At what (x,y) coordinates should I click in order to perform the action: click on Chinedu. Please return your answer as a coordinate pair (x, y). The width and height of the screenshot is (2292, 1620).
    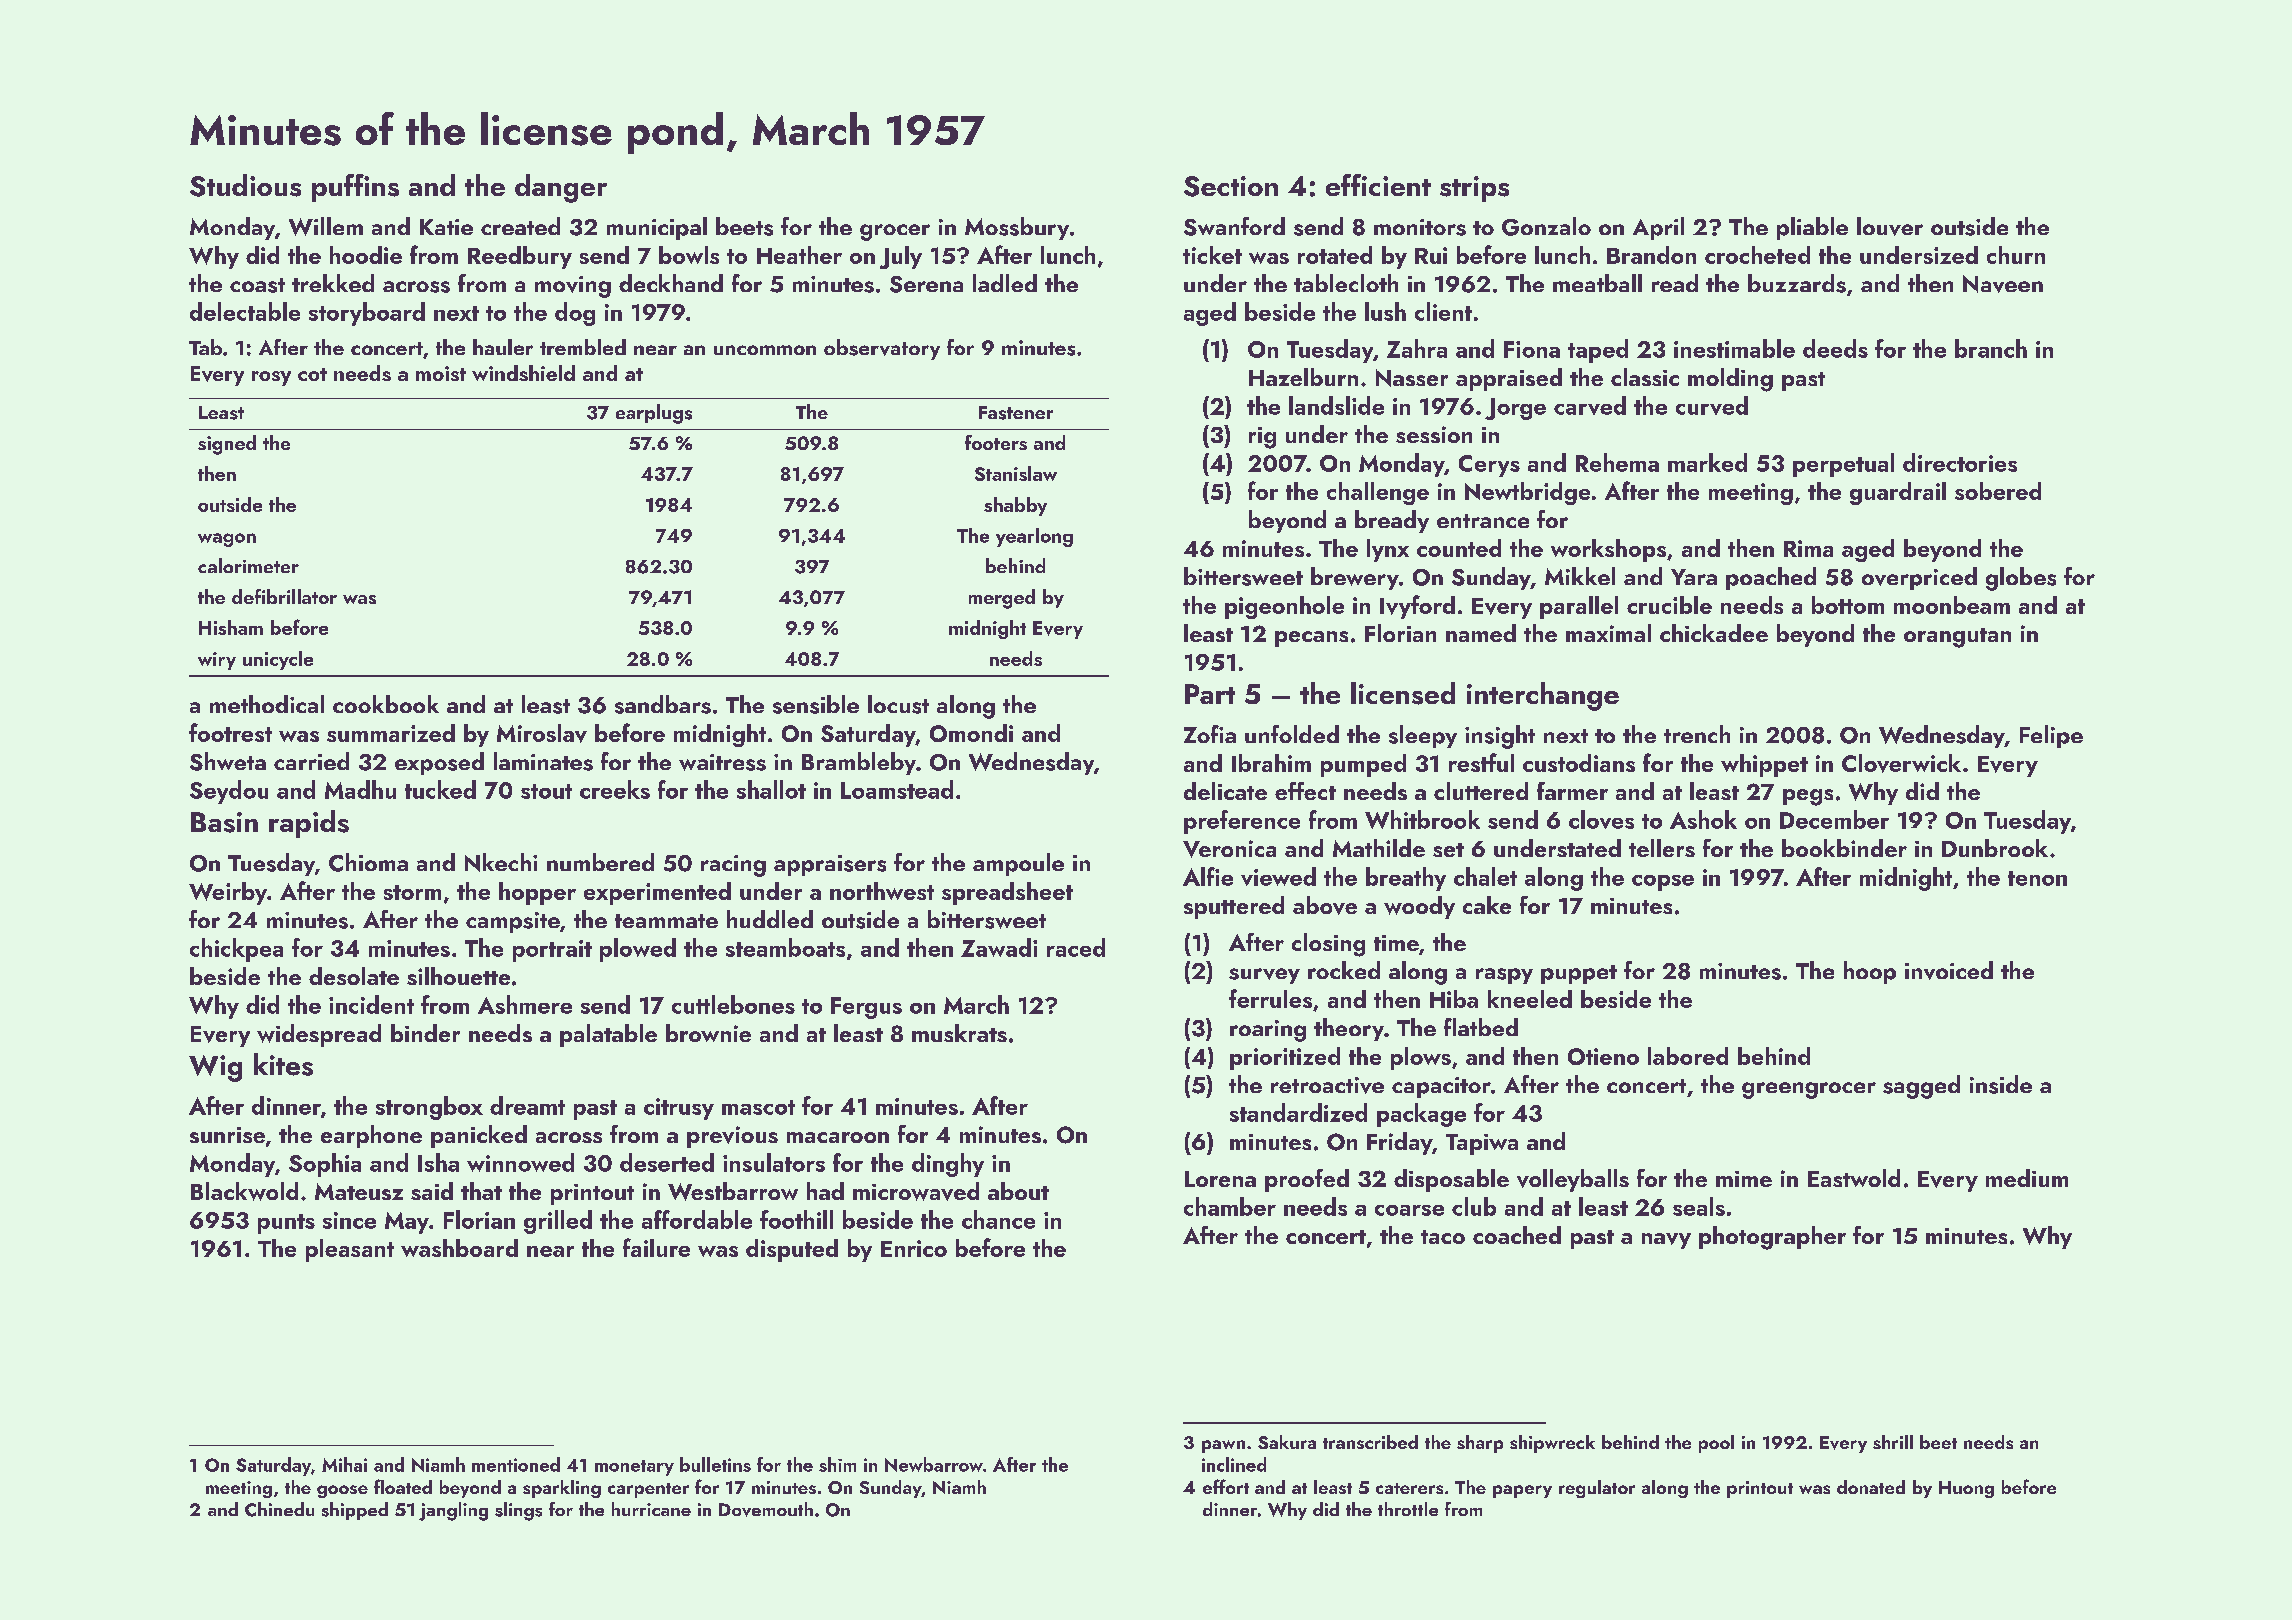
    Looking at the image, I should click on (279, 1509).
